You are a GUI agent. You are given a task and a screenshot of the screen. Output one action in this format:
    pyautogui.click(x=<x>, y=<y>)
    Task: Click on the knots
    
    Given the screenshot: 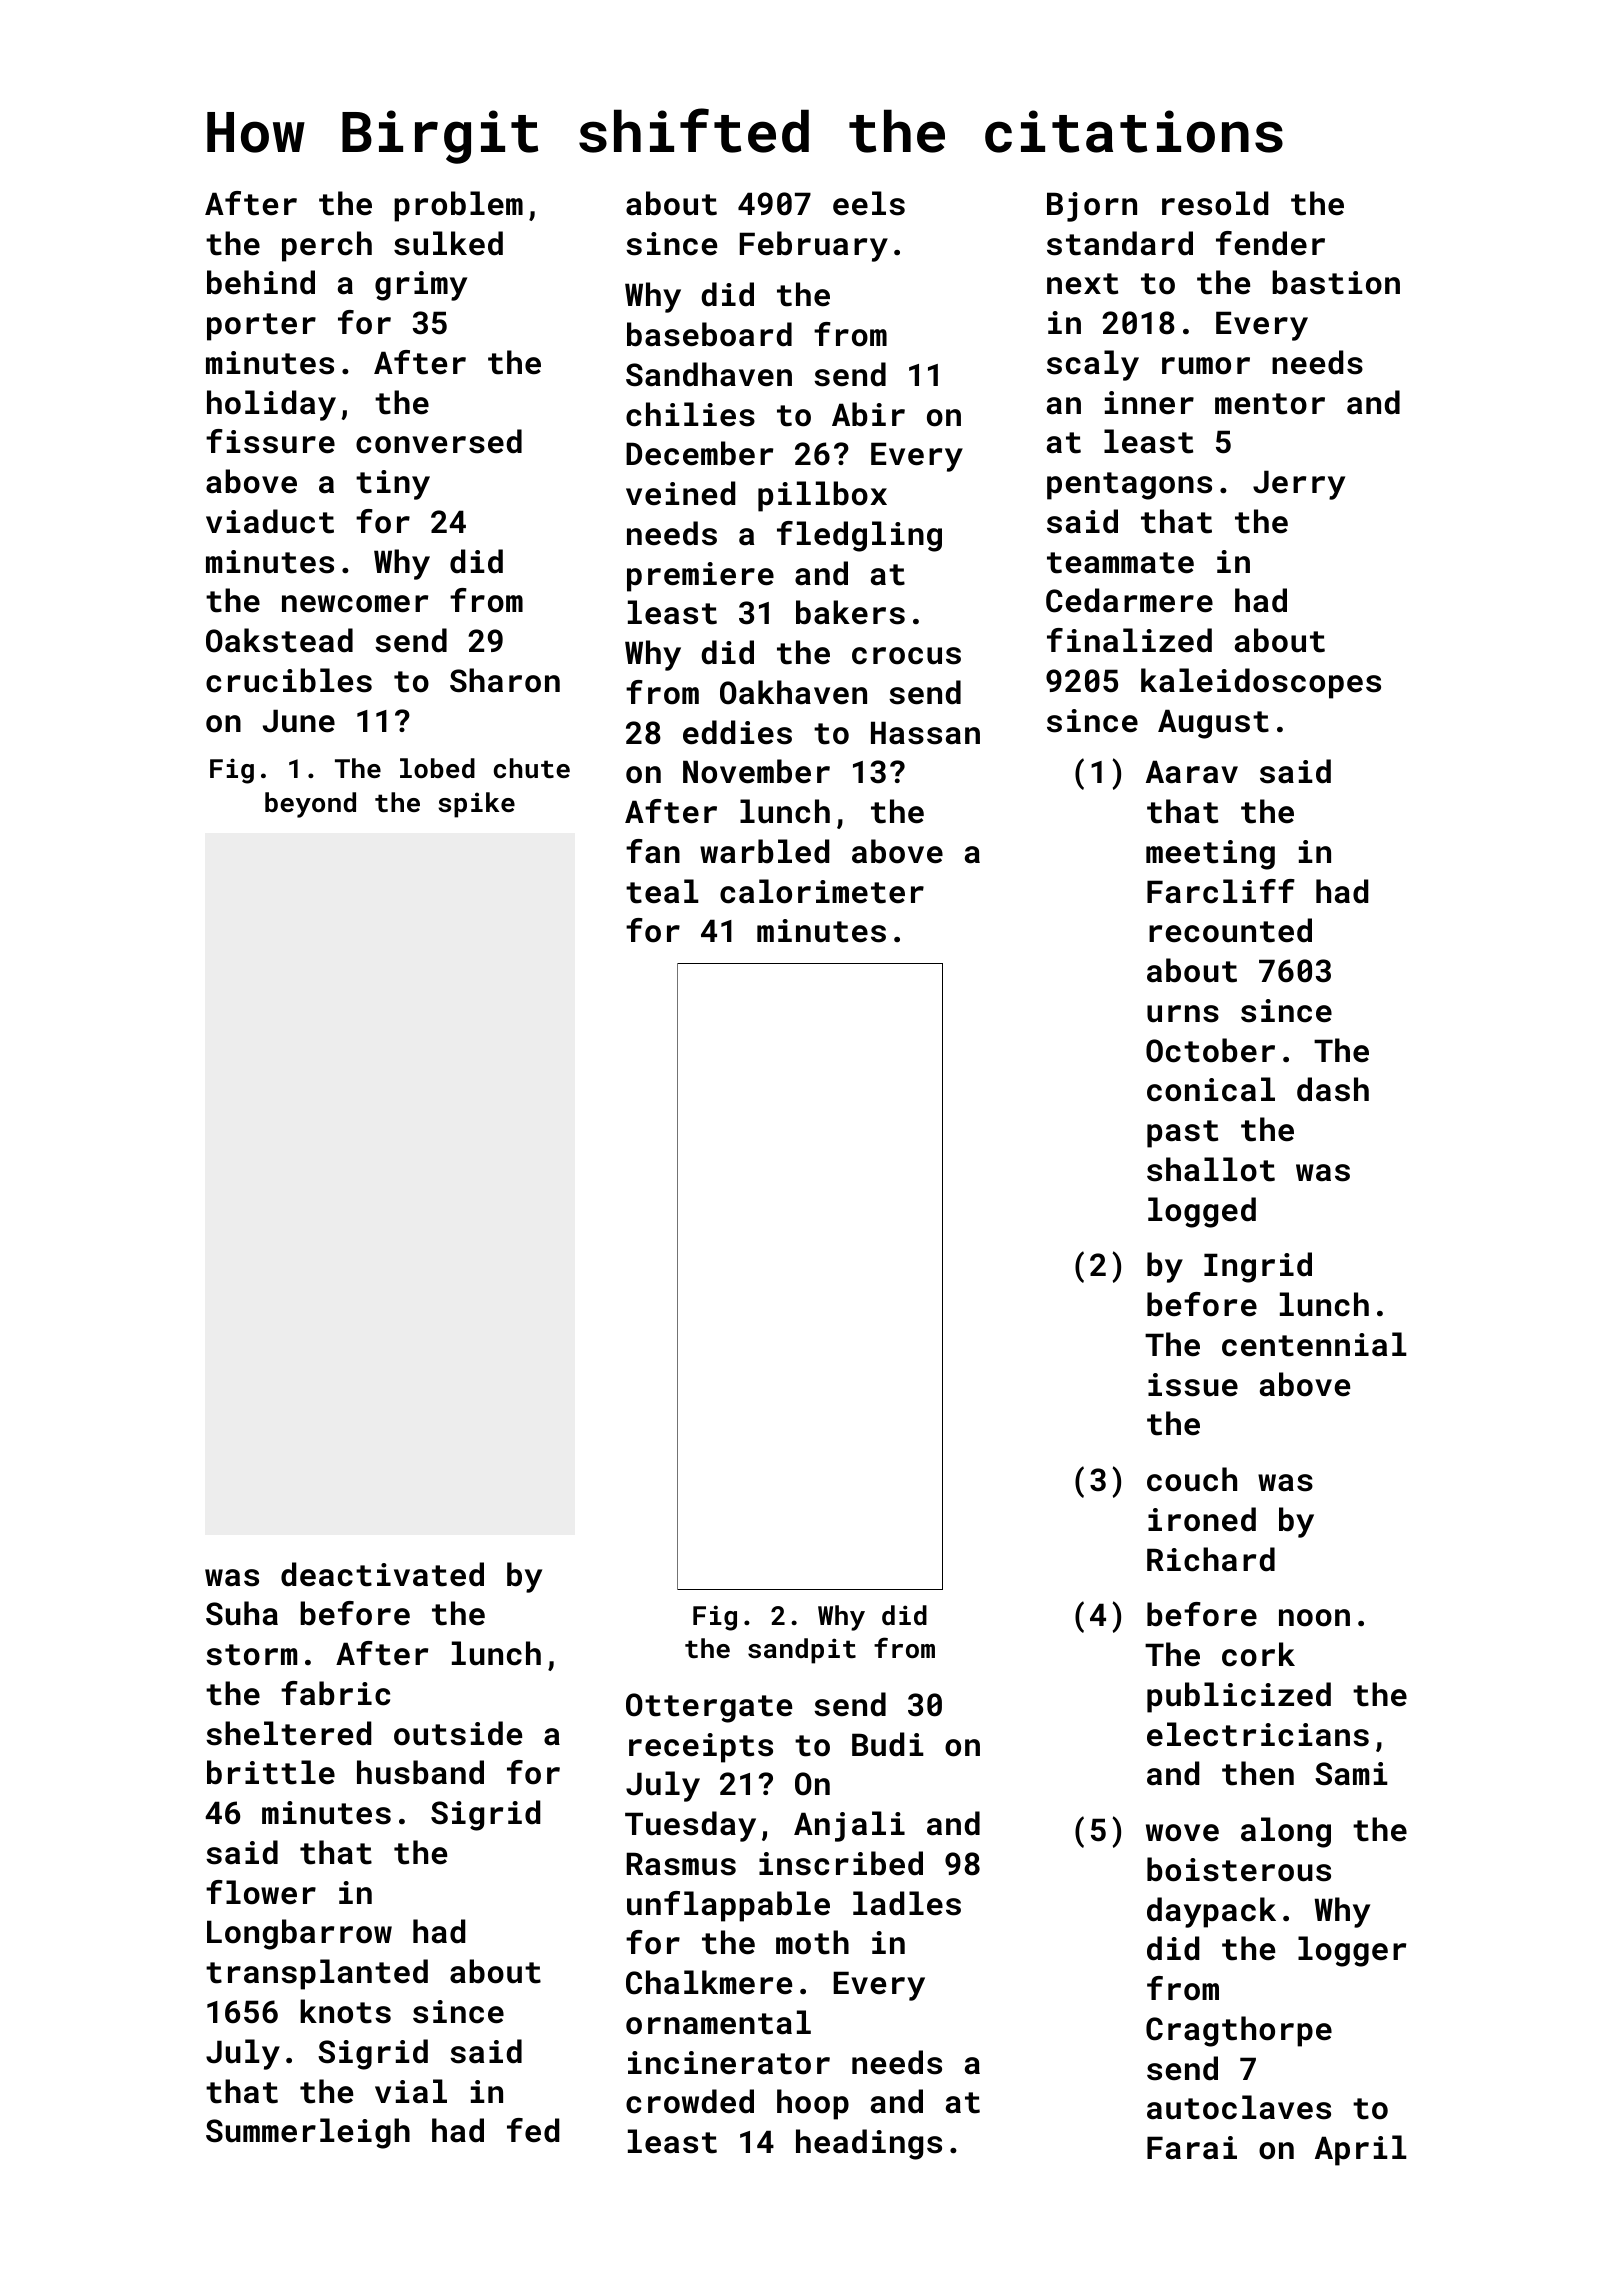 What is the action you would take?
    pyautogui.click(x=345, y=2011)
